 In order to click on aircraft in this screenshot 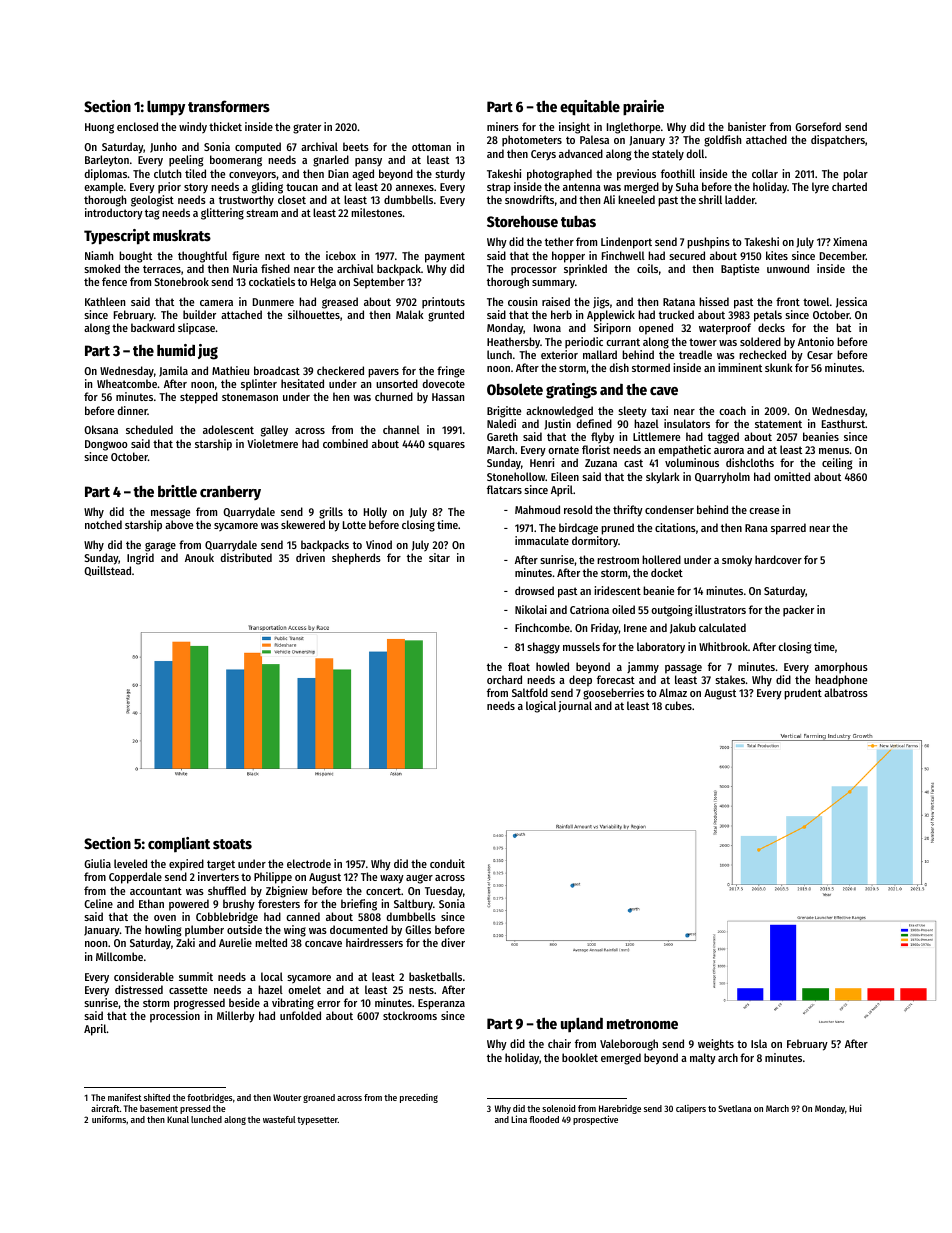, I will do `click(105, 1108)`.
